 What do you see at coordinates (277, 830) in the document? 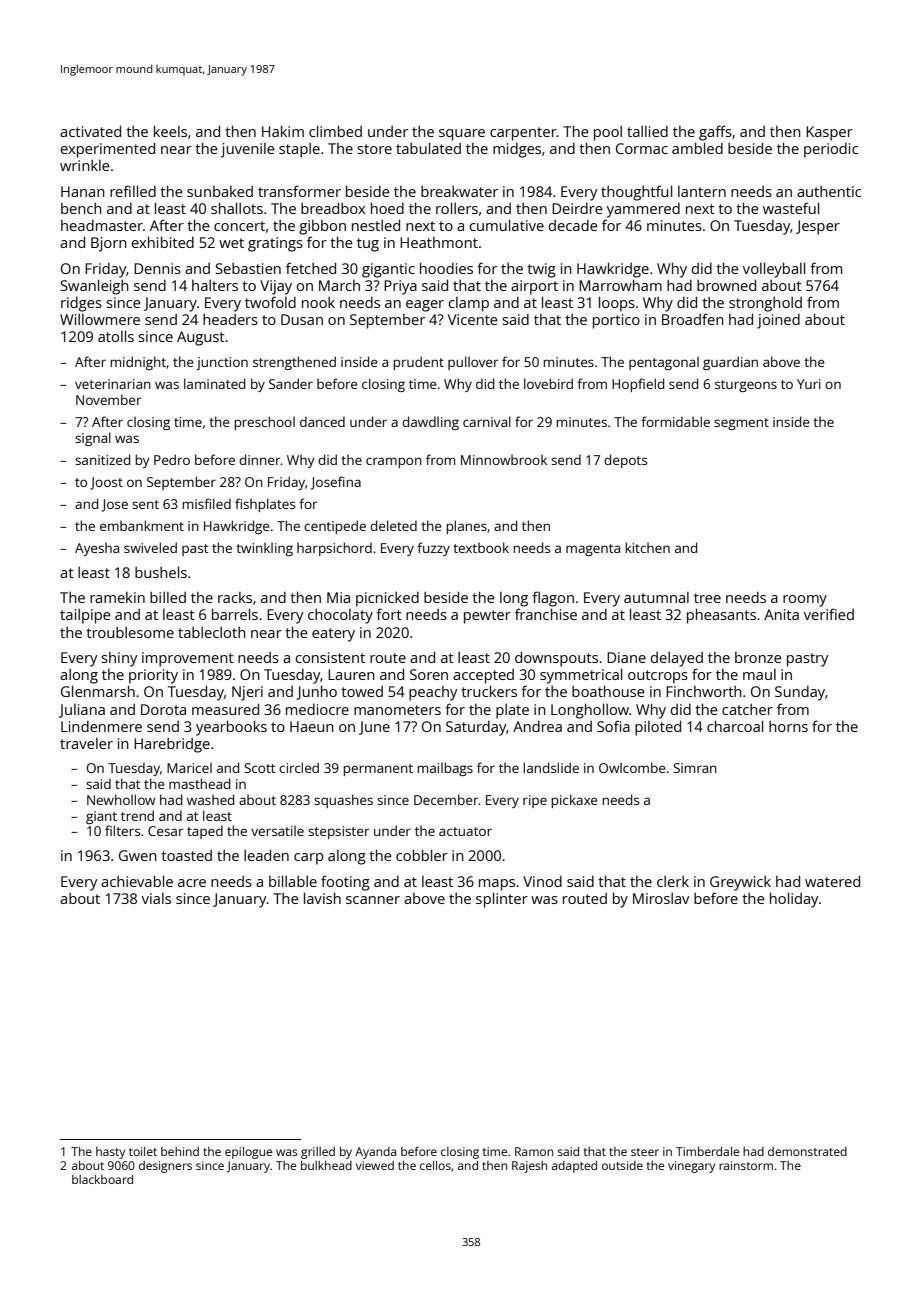
I see `versatile` at bounding box center [277, 830].
